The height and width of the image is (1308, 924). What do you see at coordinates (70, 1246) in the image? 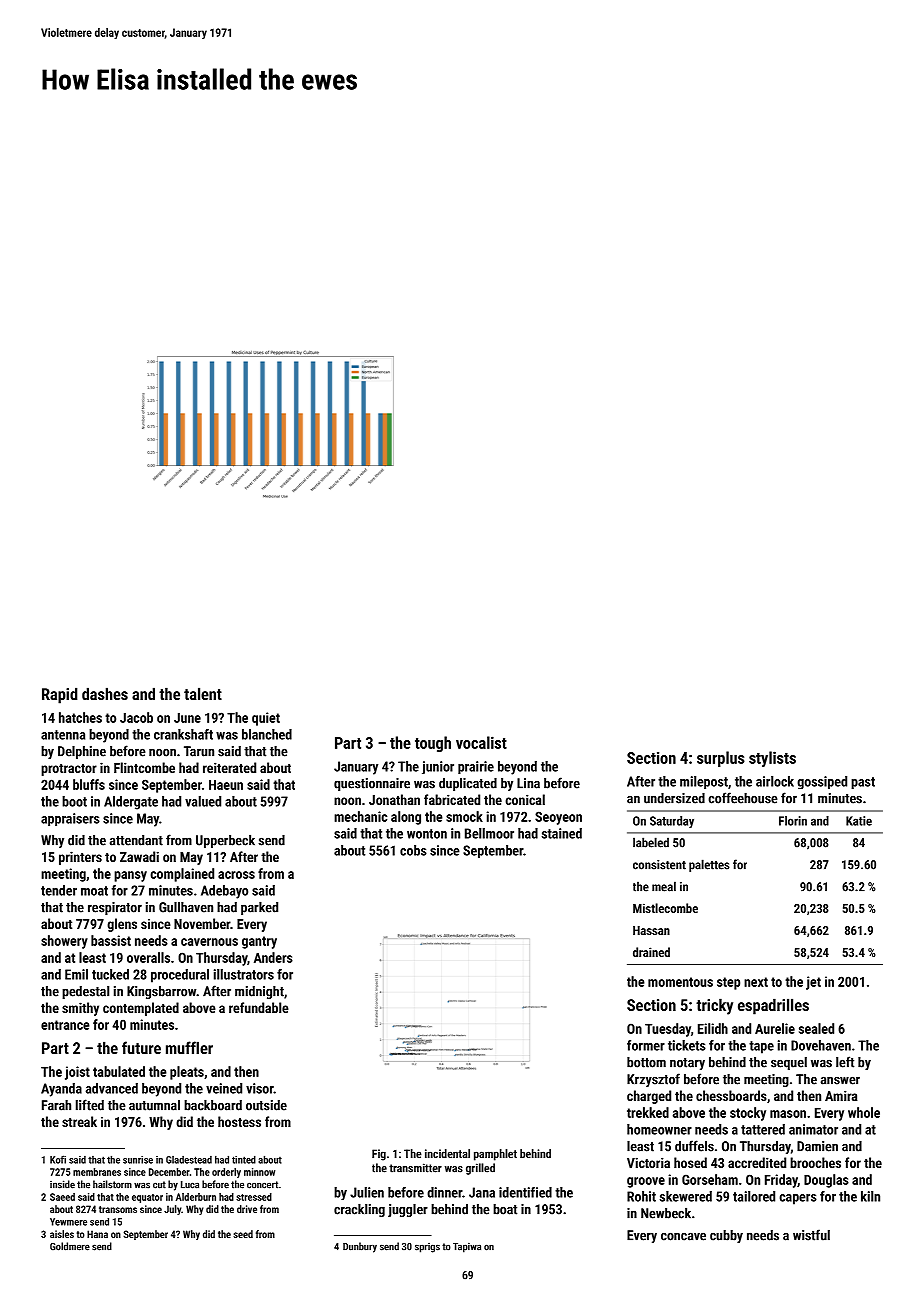
I see `Goldmere` at bounding box center [70, 1246].
